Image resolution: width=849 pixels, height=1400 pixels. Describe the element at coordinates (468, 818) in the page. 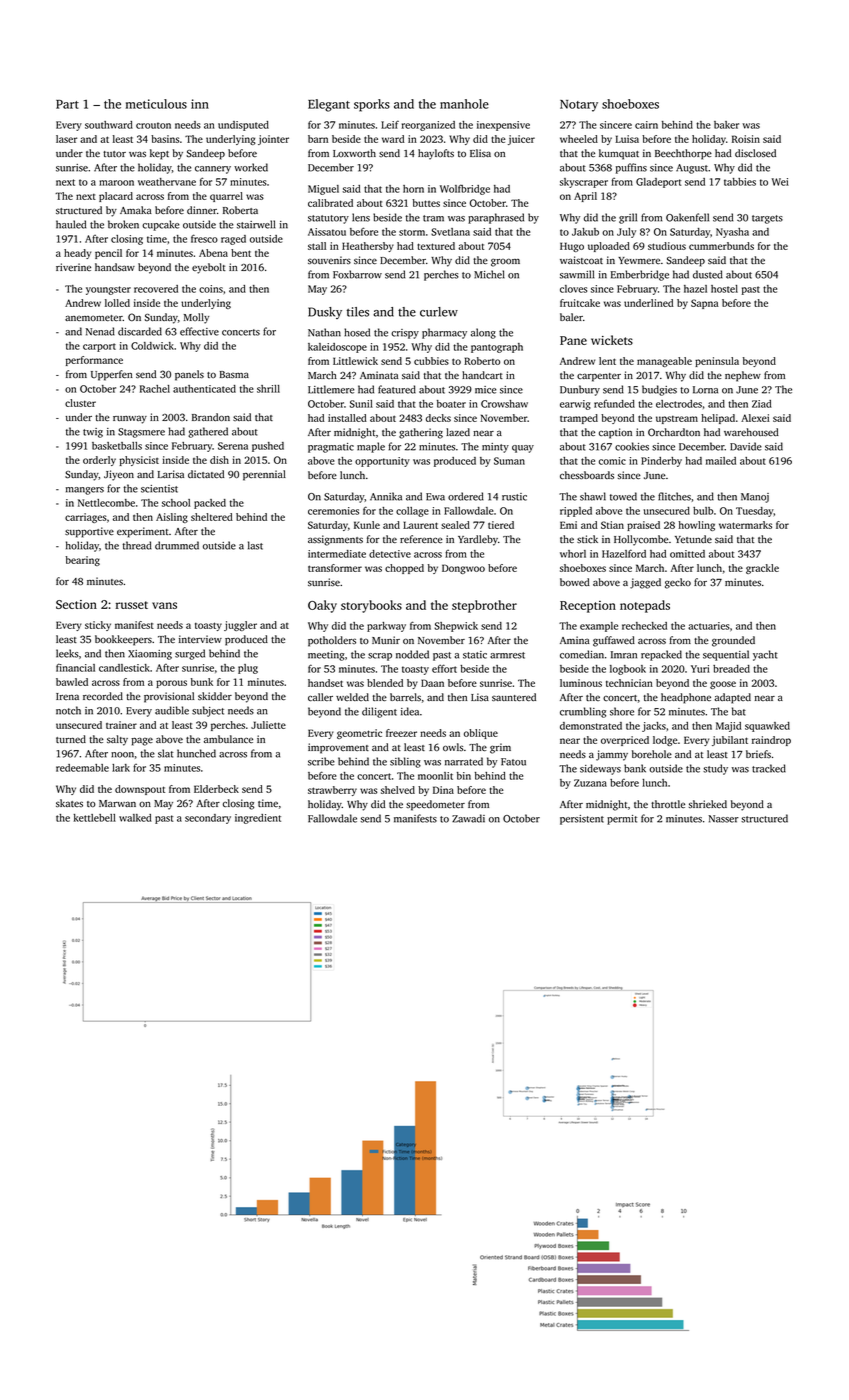

I see `Zawadi` at that location.
